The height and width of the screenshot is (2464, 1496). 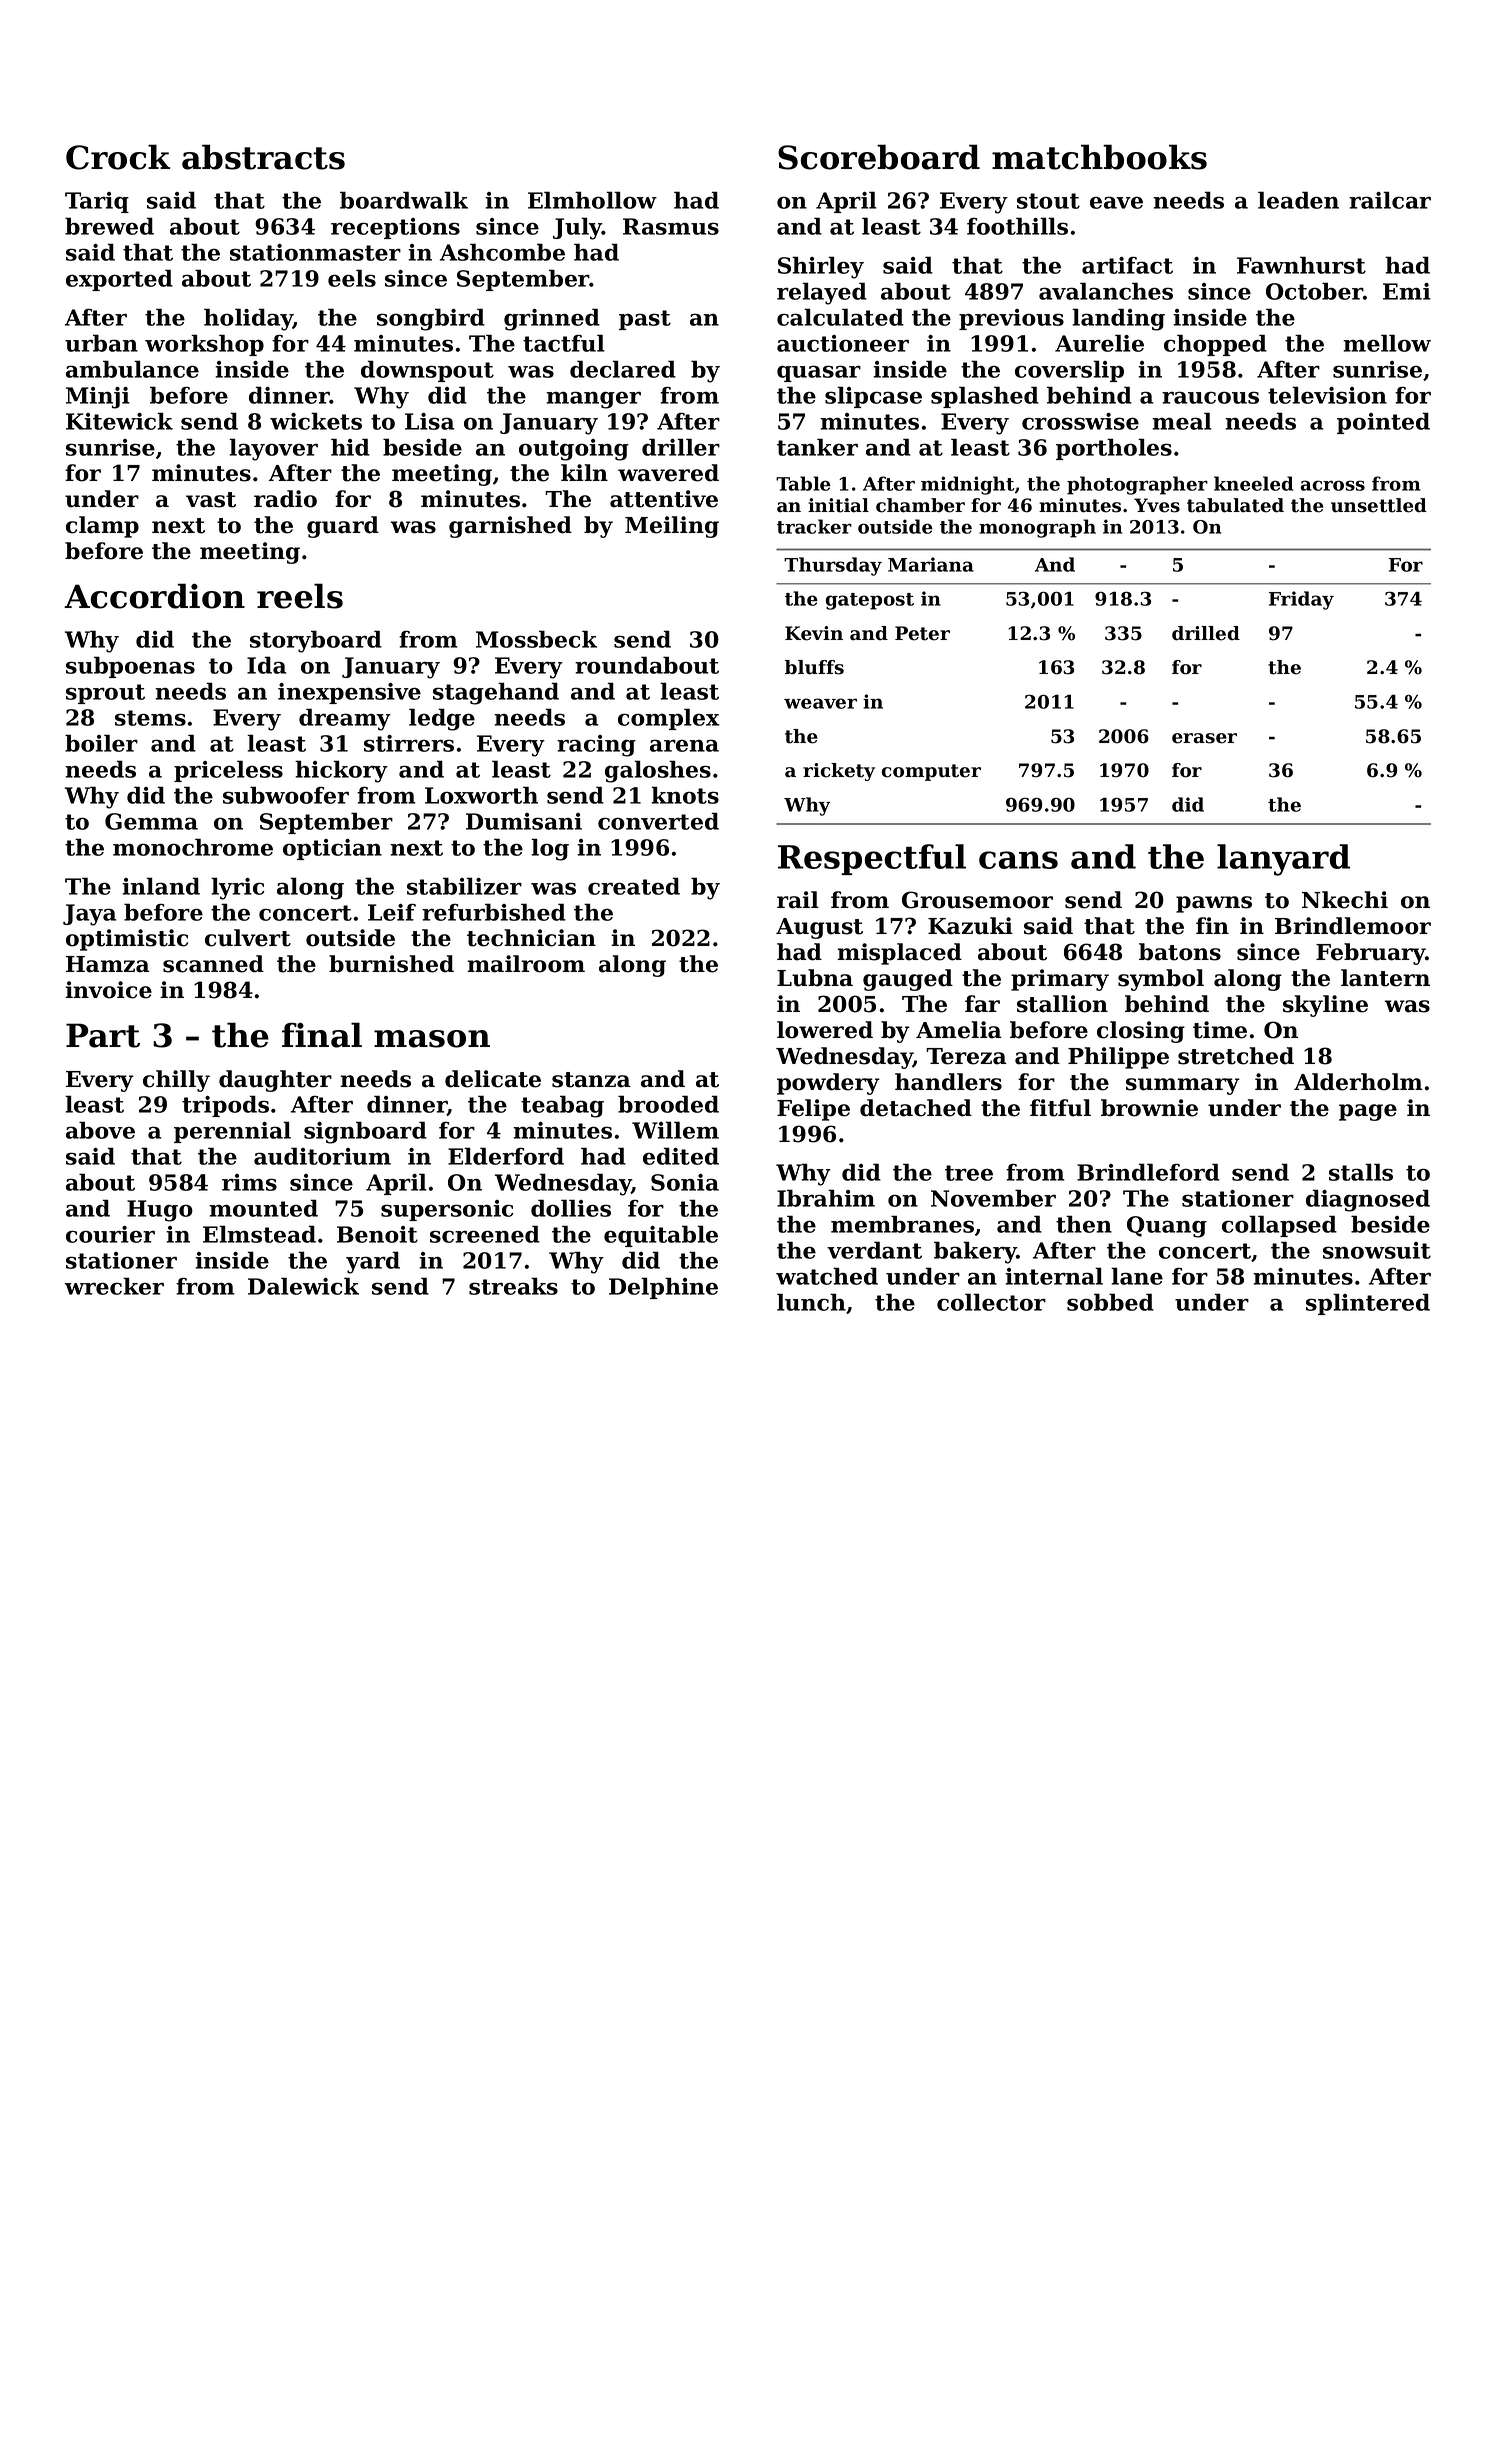 I want to click on matchbooks, so click(x=1099, y=157).
